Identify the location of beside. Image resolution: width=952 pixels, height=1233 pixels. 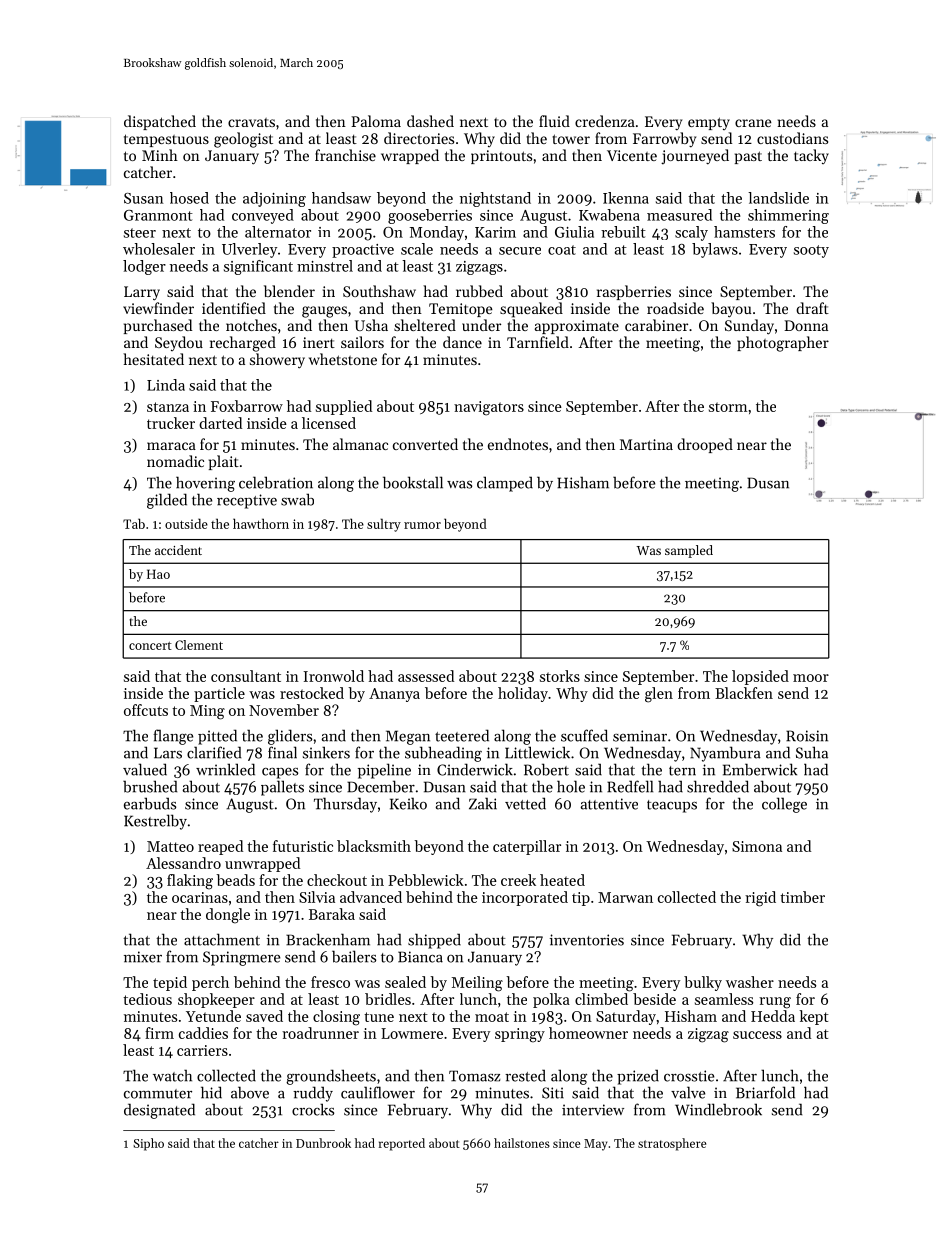
(654, 999).
